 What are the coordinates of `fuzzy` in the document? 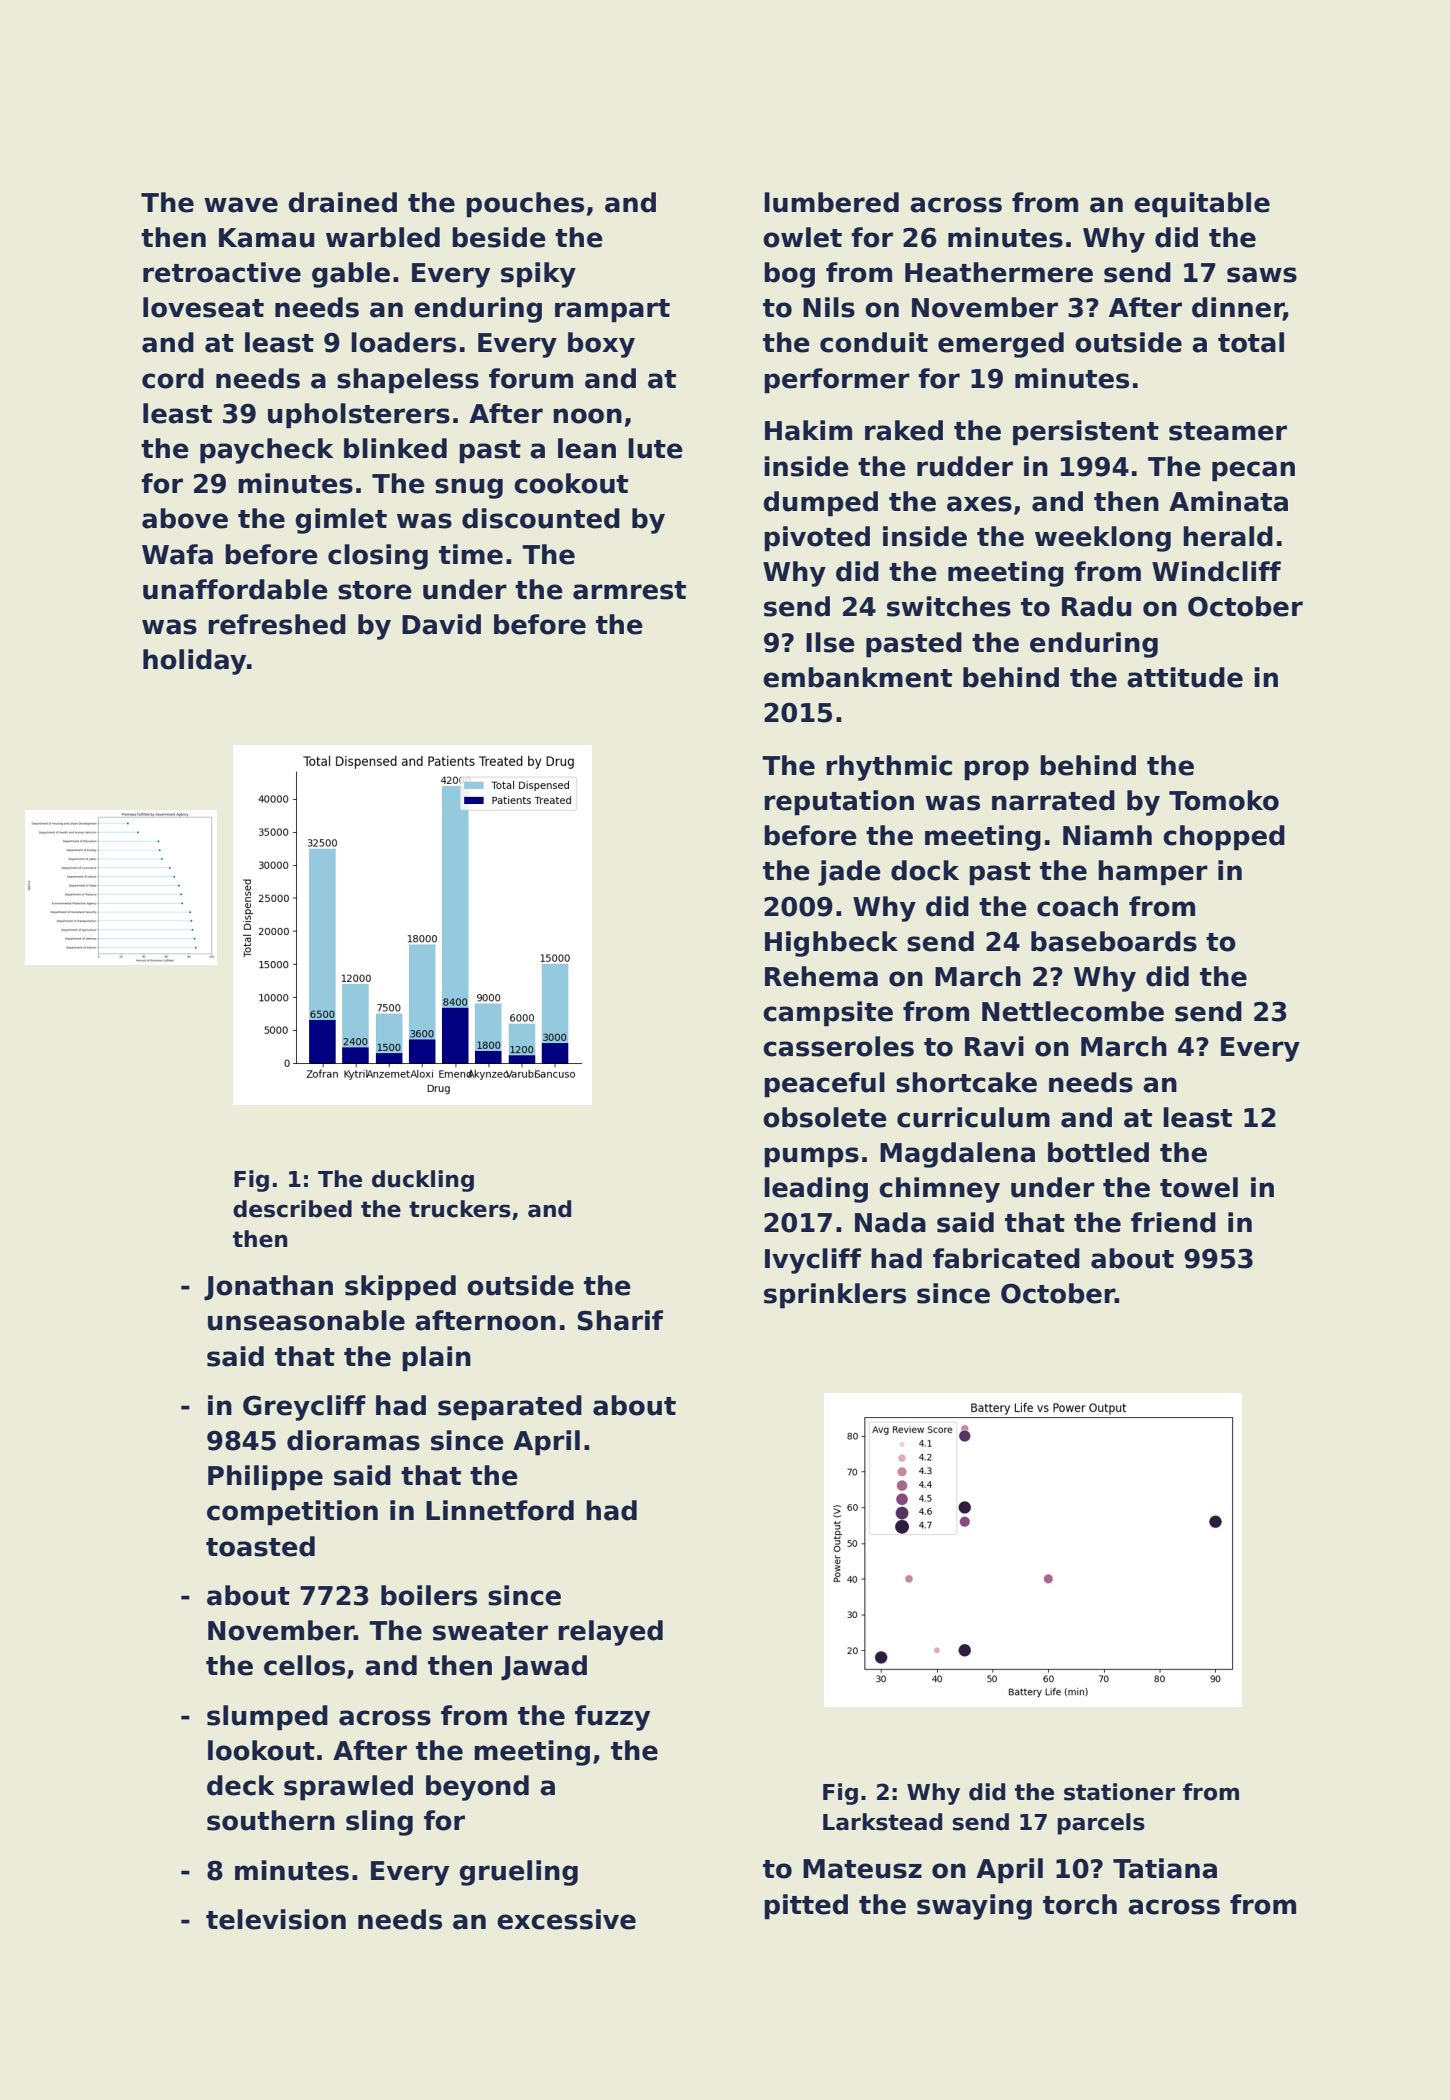 It's located at (612, 1718).
